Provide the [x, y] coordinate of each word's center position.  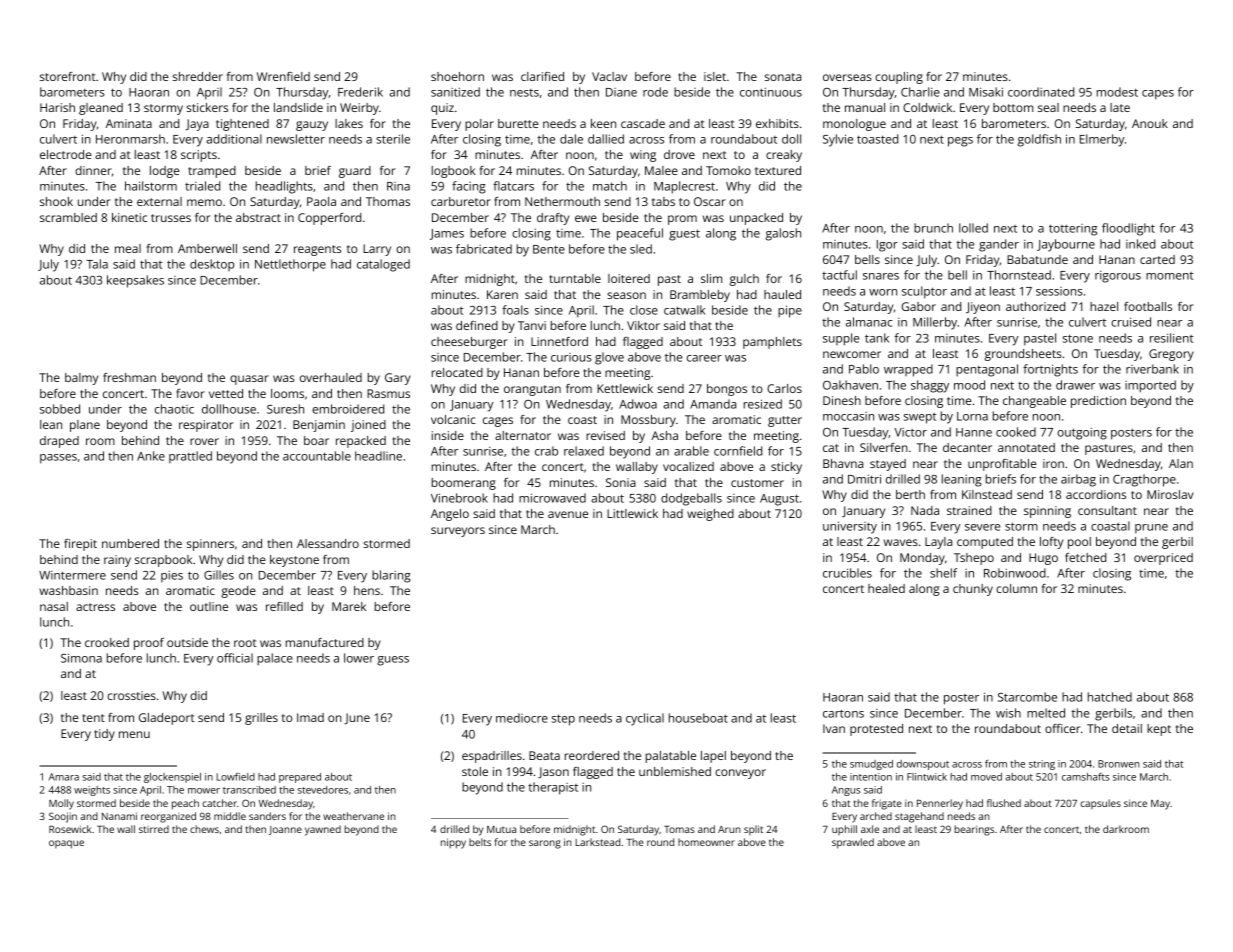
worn [883, 292]
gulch [744, 280]
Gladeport [167, 719]
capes [1158, 95]
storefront [68, 76]
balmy [81, 379]
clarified [542, 76]
